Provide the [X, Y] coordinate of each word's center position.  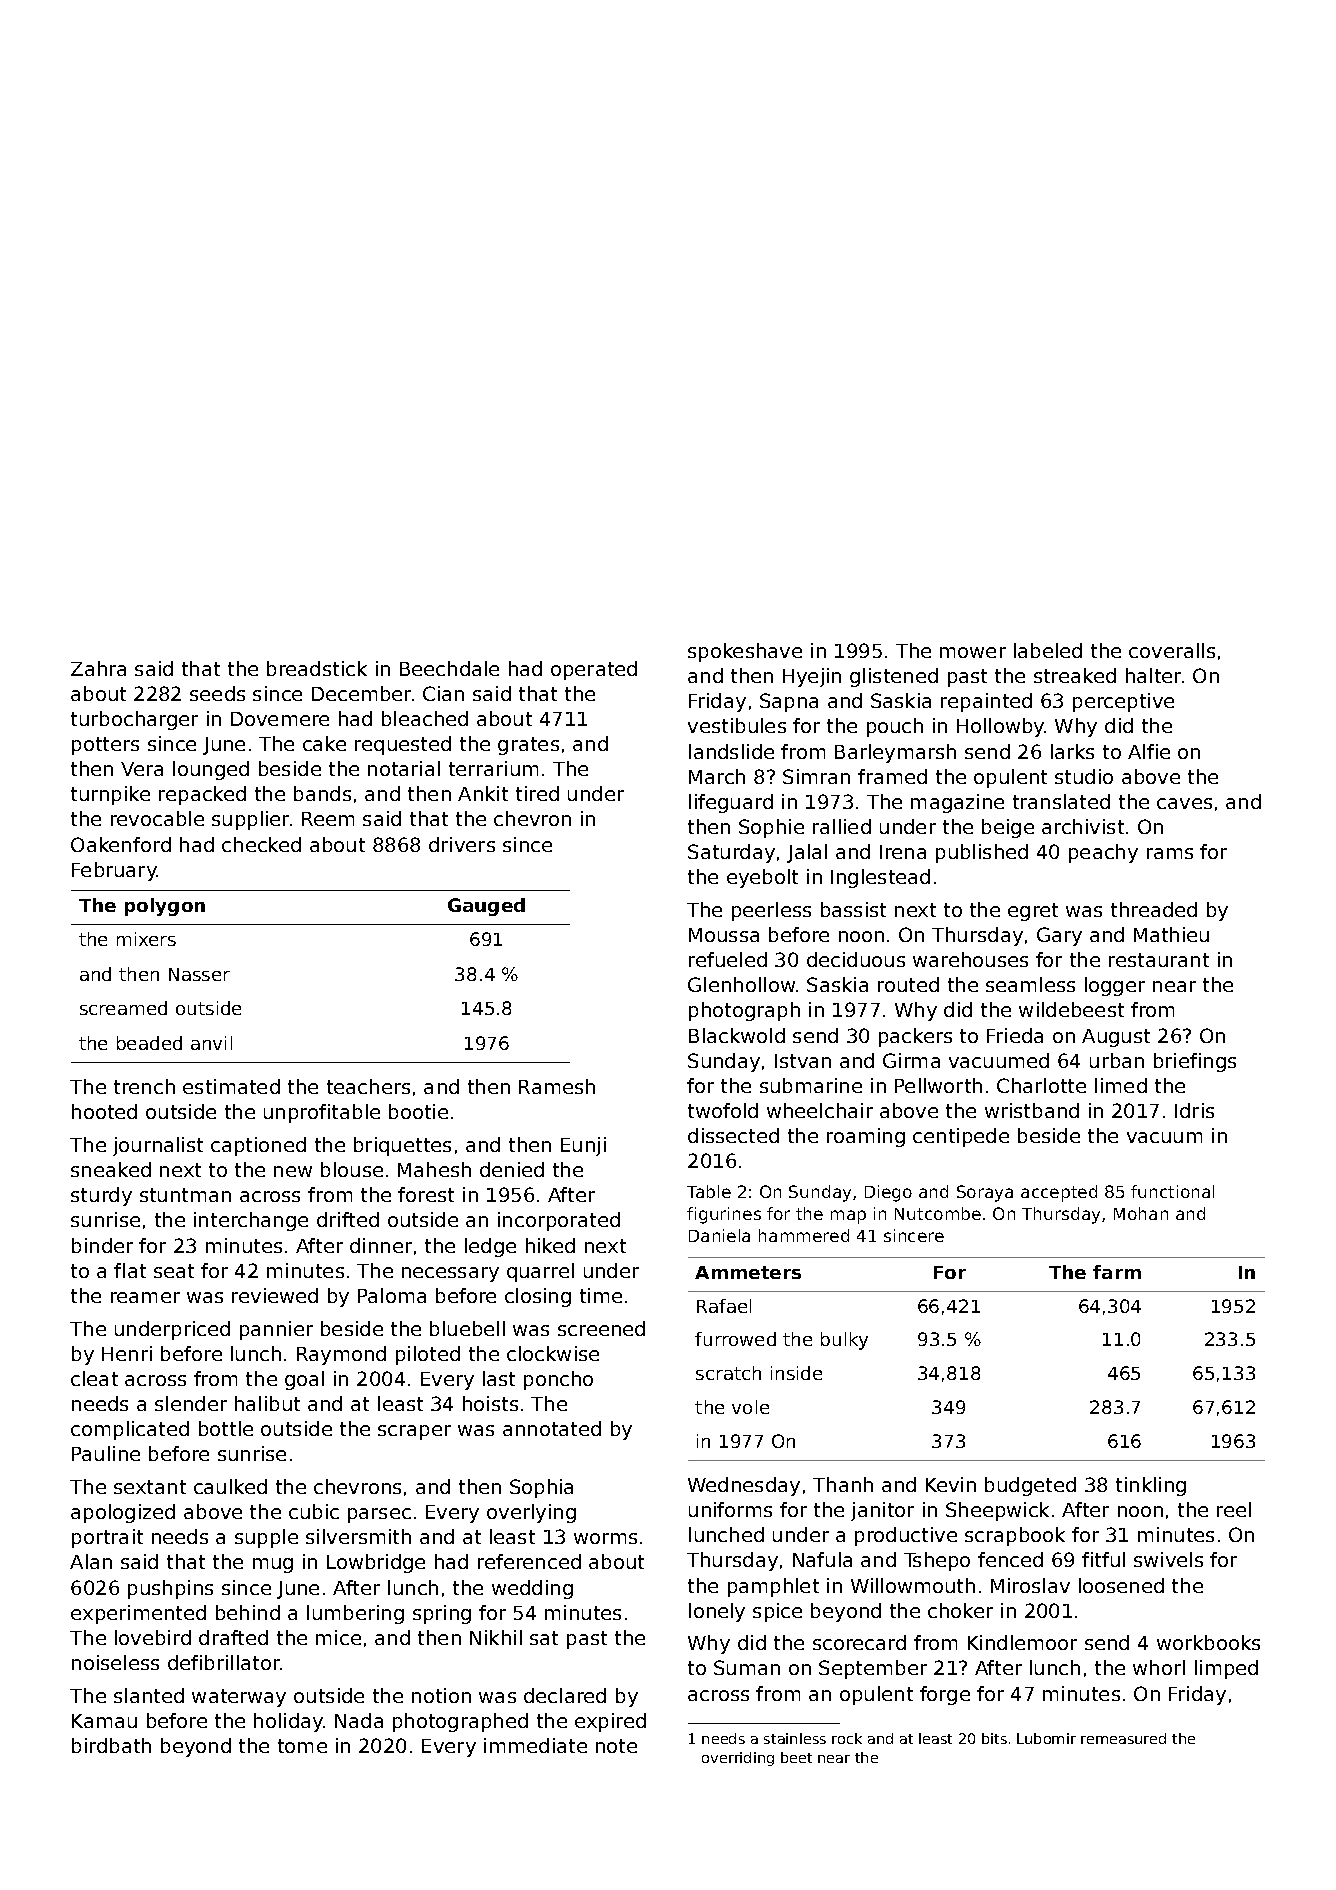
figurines [724, 1215]
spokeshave [745, 652]
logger [1115, 986]
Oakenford [121, 844]
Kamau [104, 1721]
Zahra [98, 668]
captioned [258, 1146]
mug [273, 1565]
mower [973, 652]
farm [1117, 1272]
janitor [882, 1511]
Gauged [486, 907]
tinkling [1151, 1486]
